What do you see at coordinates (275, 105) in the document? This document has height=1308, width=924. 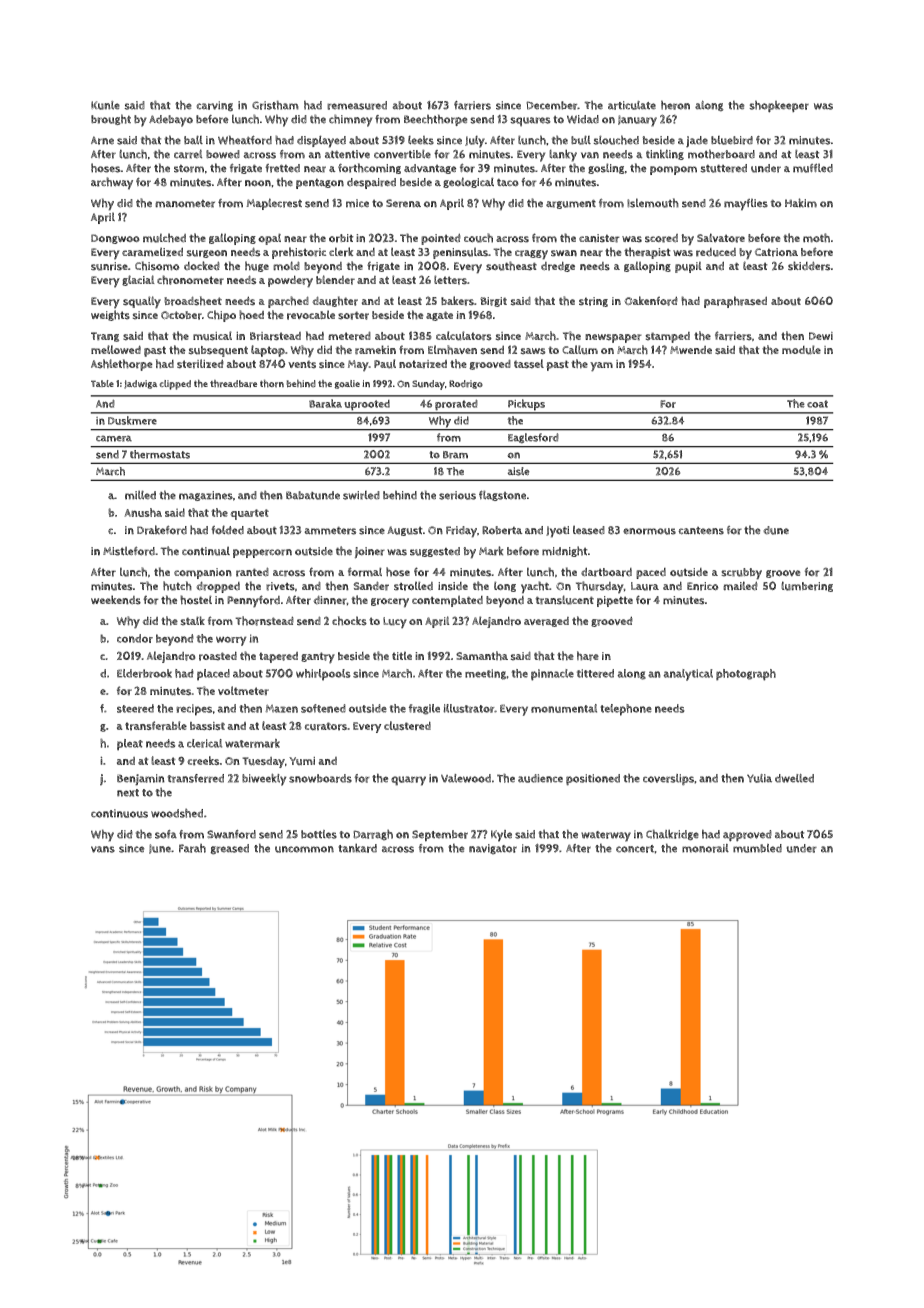 I see `Gristham` at bounding box center [275, 105].
